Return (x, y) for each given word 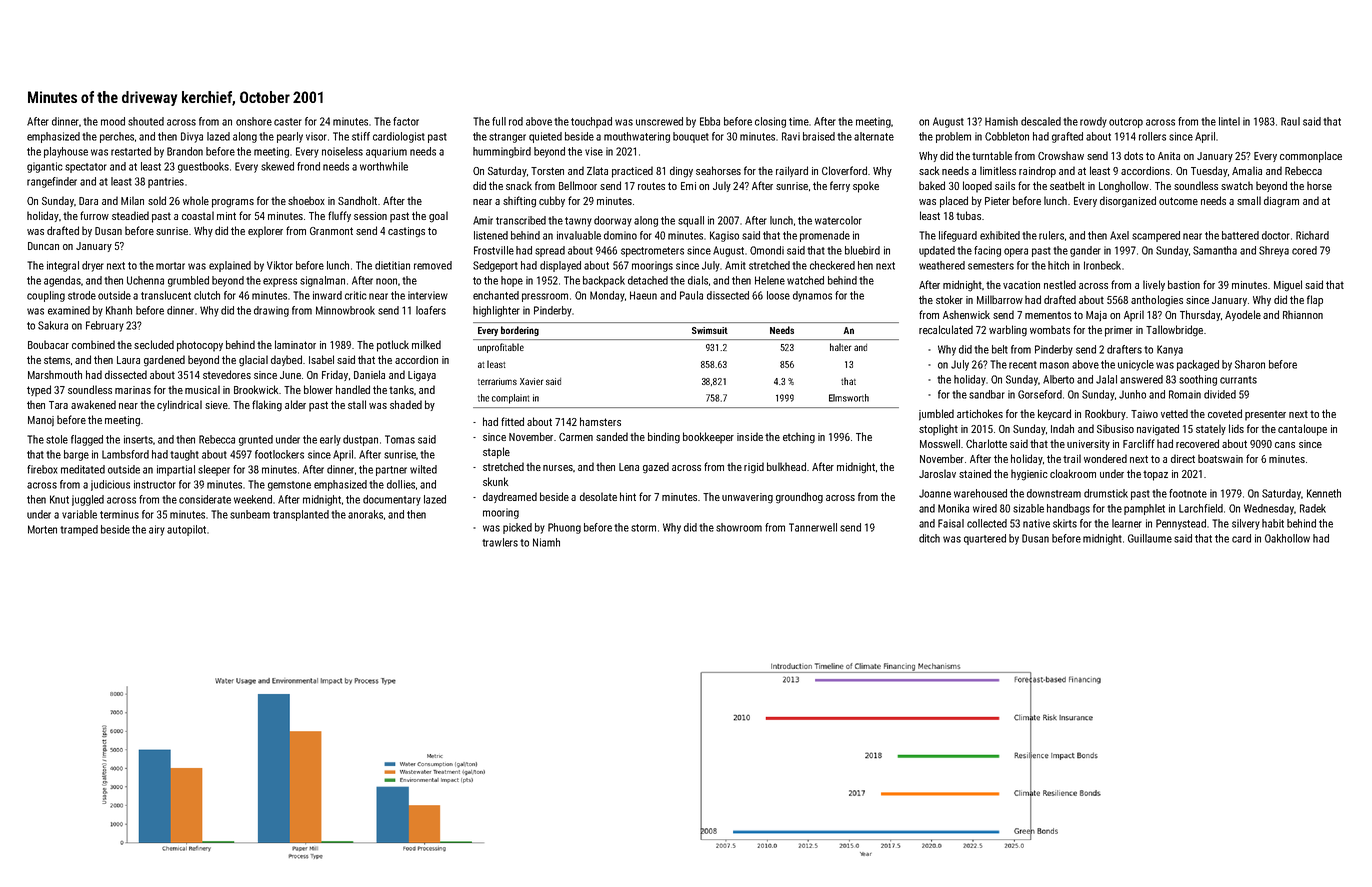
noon (386, 281)
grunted (256, 440)
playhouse (66, 152)
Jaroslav (937, 473)
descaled (1041, 121)
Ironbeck (1102, 265)
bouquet (691, 137)
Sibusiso (1115, 428)
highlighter (496, 311)
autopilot (186, 530)
